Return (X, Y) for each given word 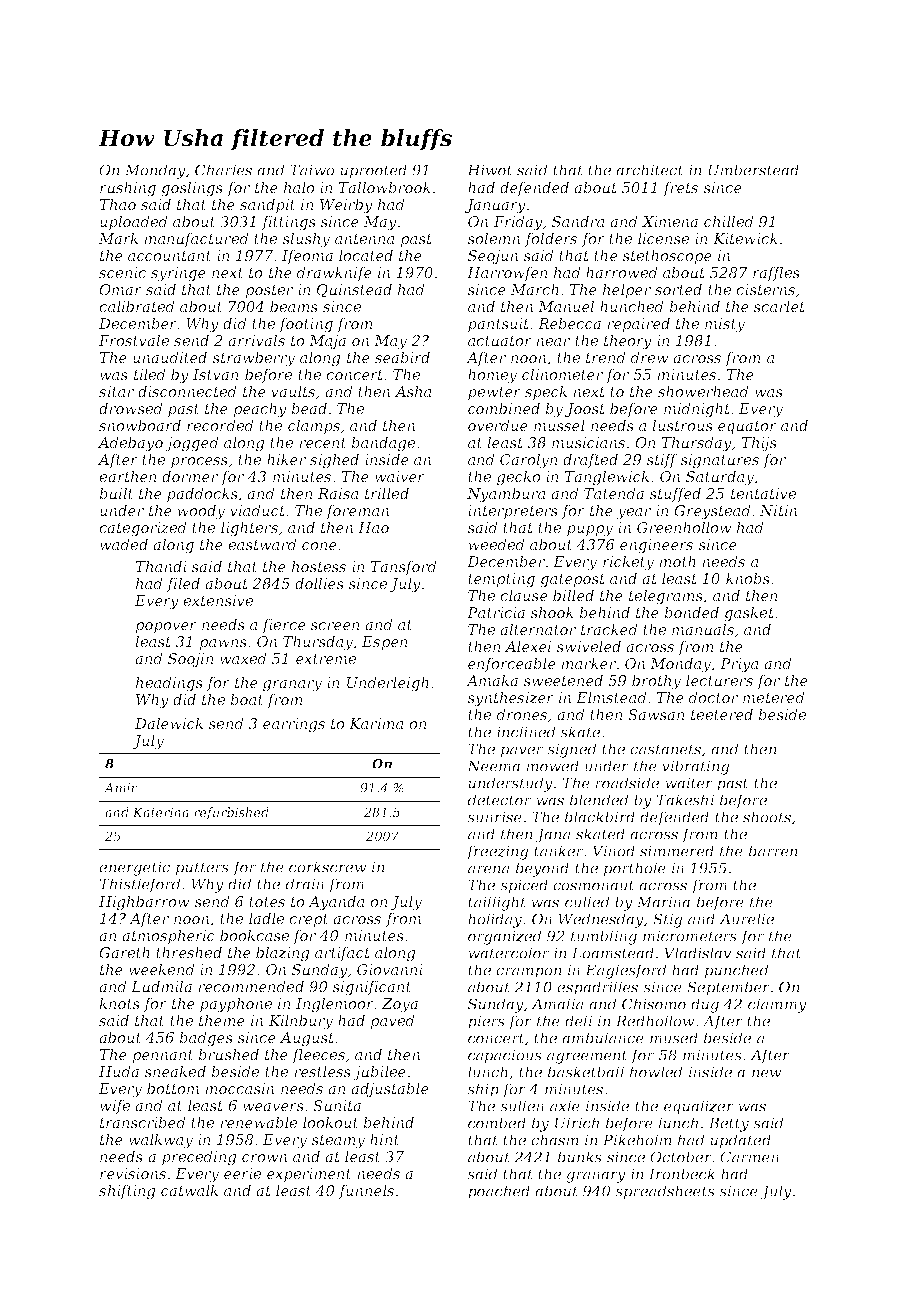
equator (747, 427)
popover (166, 627)
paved (392, 1022)
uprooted (373, 171)
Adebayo (130, 444)
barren (773, 851)
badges (206, 1039)
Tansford (403, 568)
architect (650, 170)
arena (489, 869)
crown (264, 1158)
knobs (748, 578)
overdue (498, 425)
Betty (729, 1124)
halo (299, 187)
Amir (120, 788)
